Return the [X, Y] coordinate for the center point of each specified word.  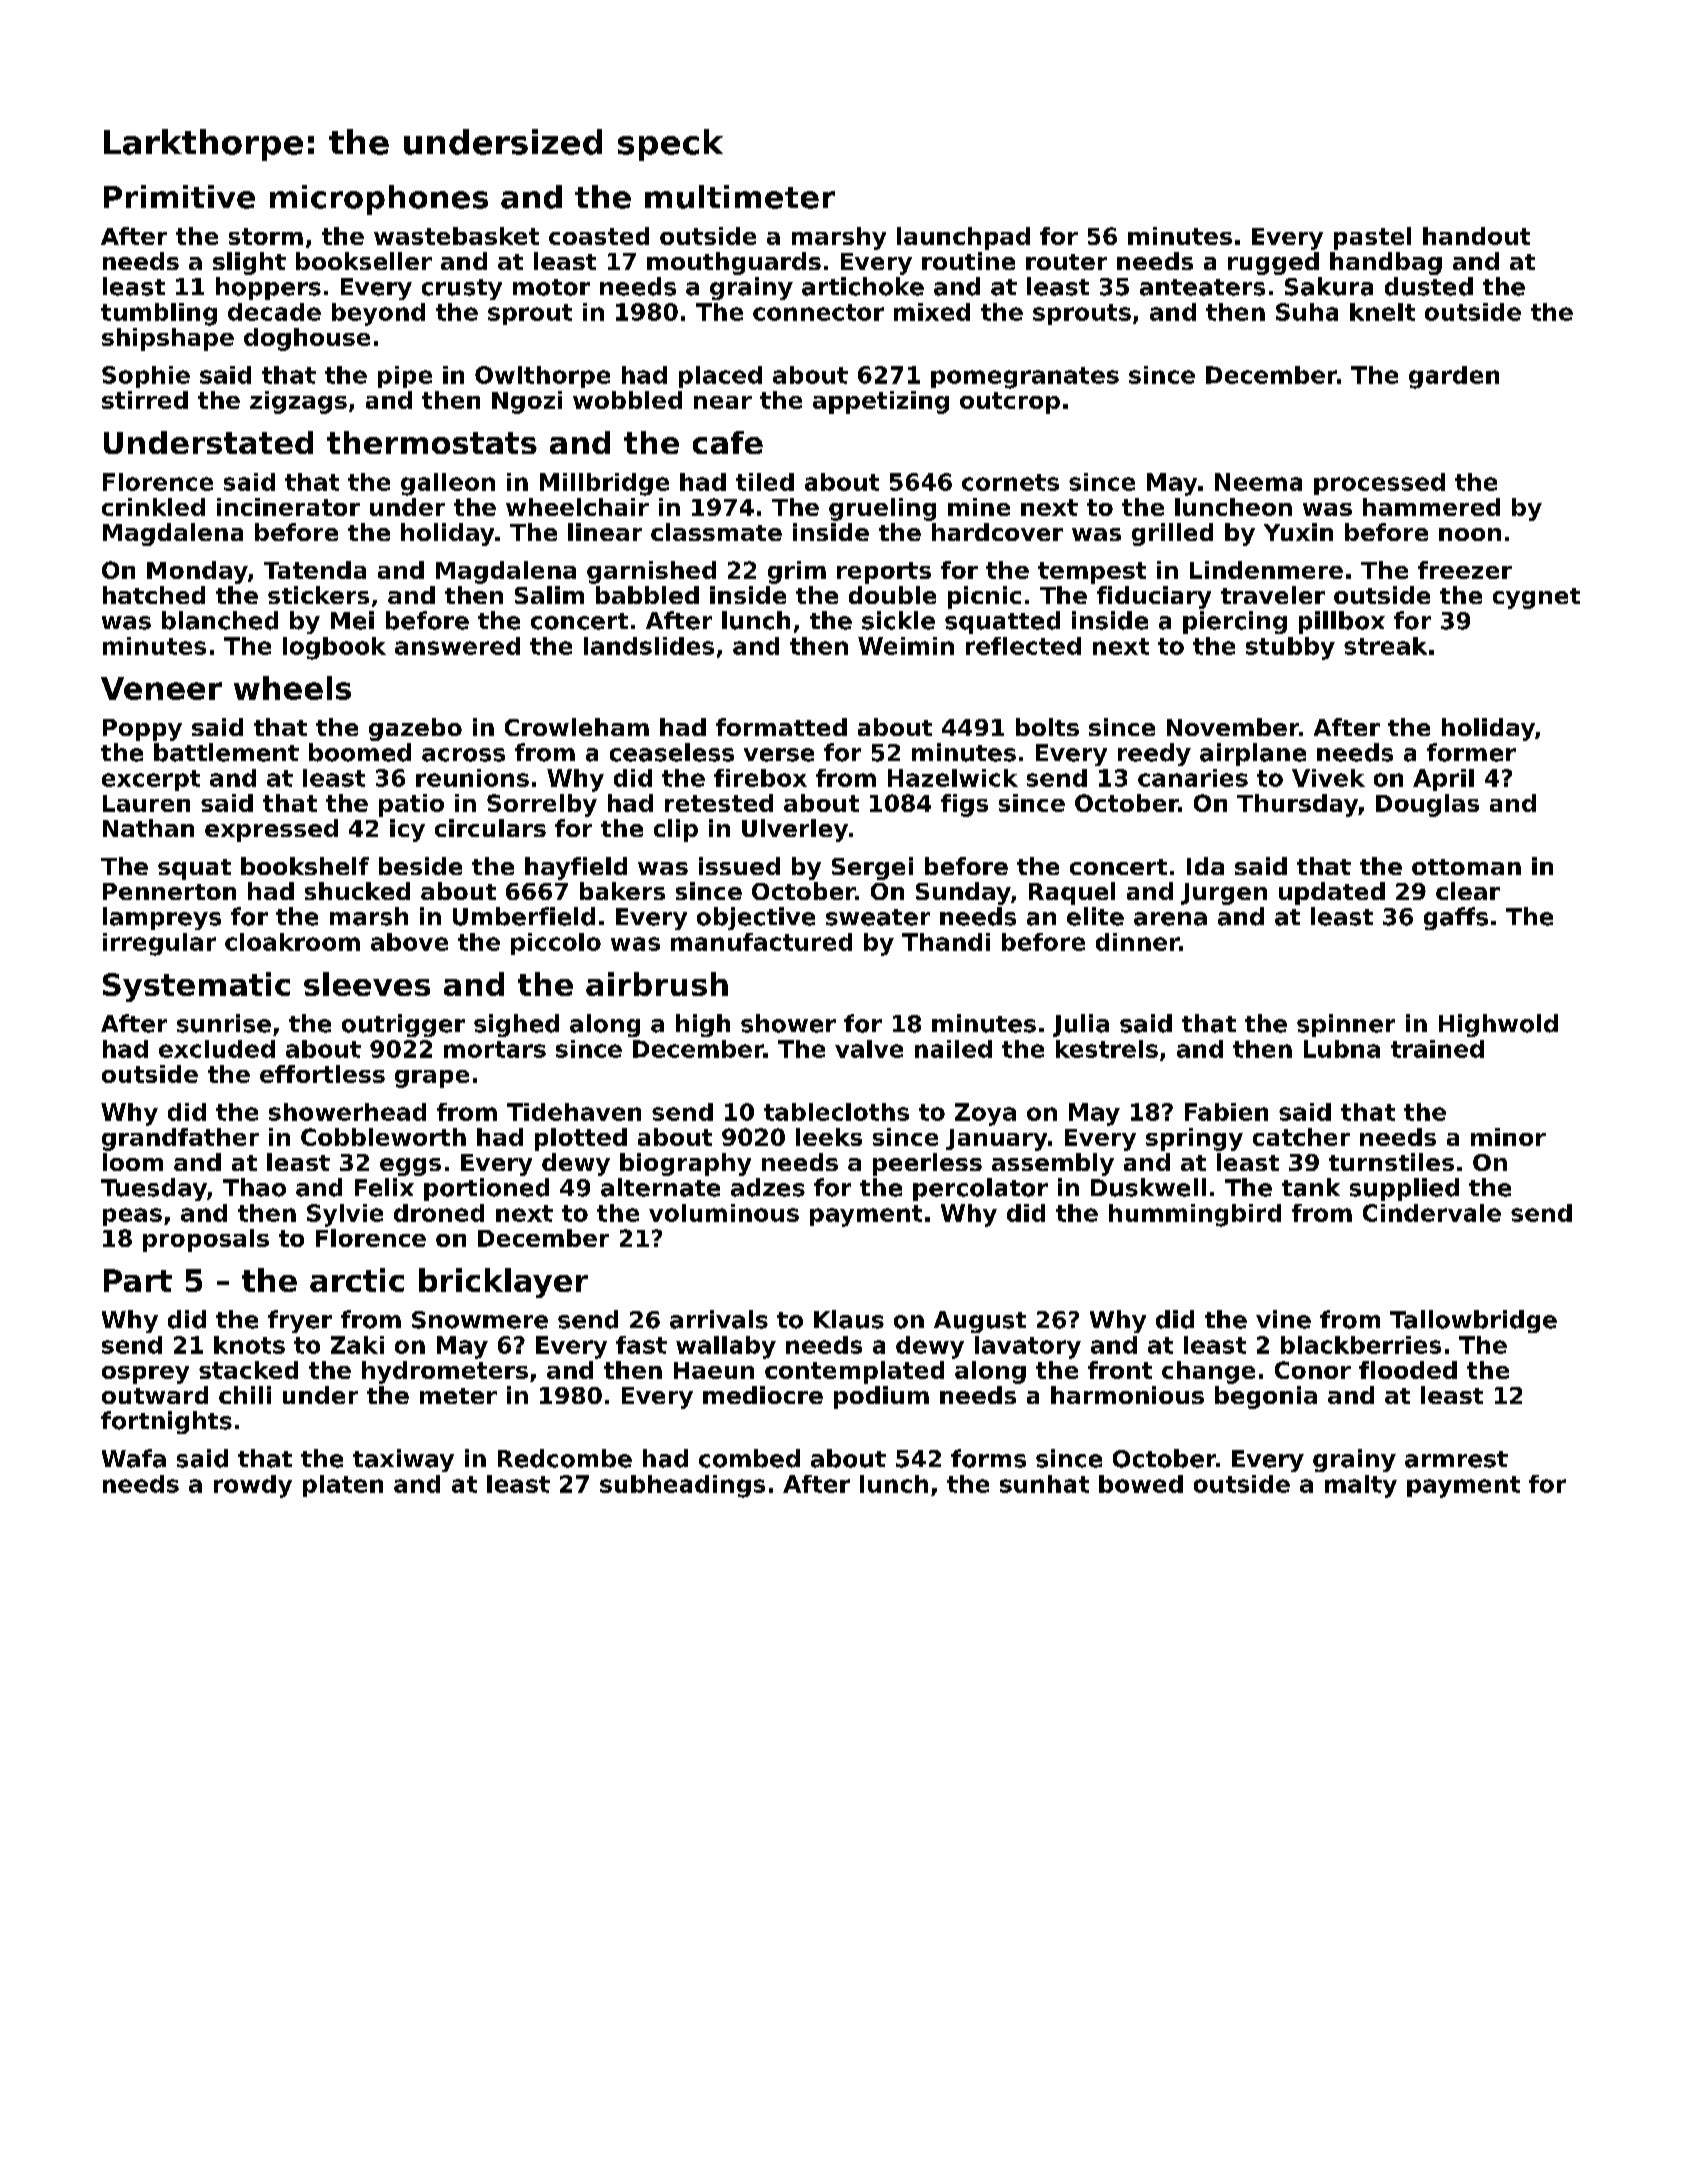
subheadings [682, 1486]
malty [1361, 1486]
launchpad [963, 238]
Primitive [179, 197]
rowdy [253, 1486]
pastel [1372, 238]
